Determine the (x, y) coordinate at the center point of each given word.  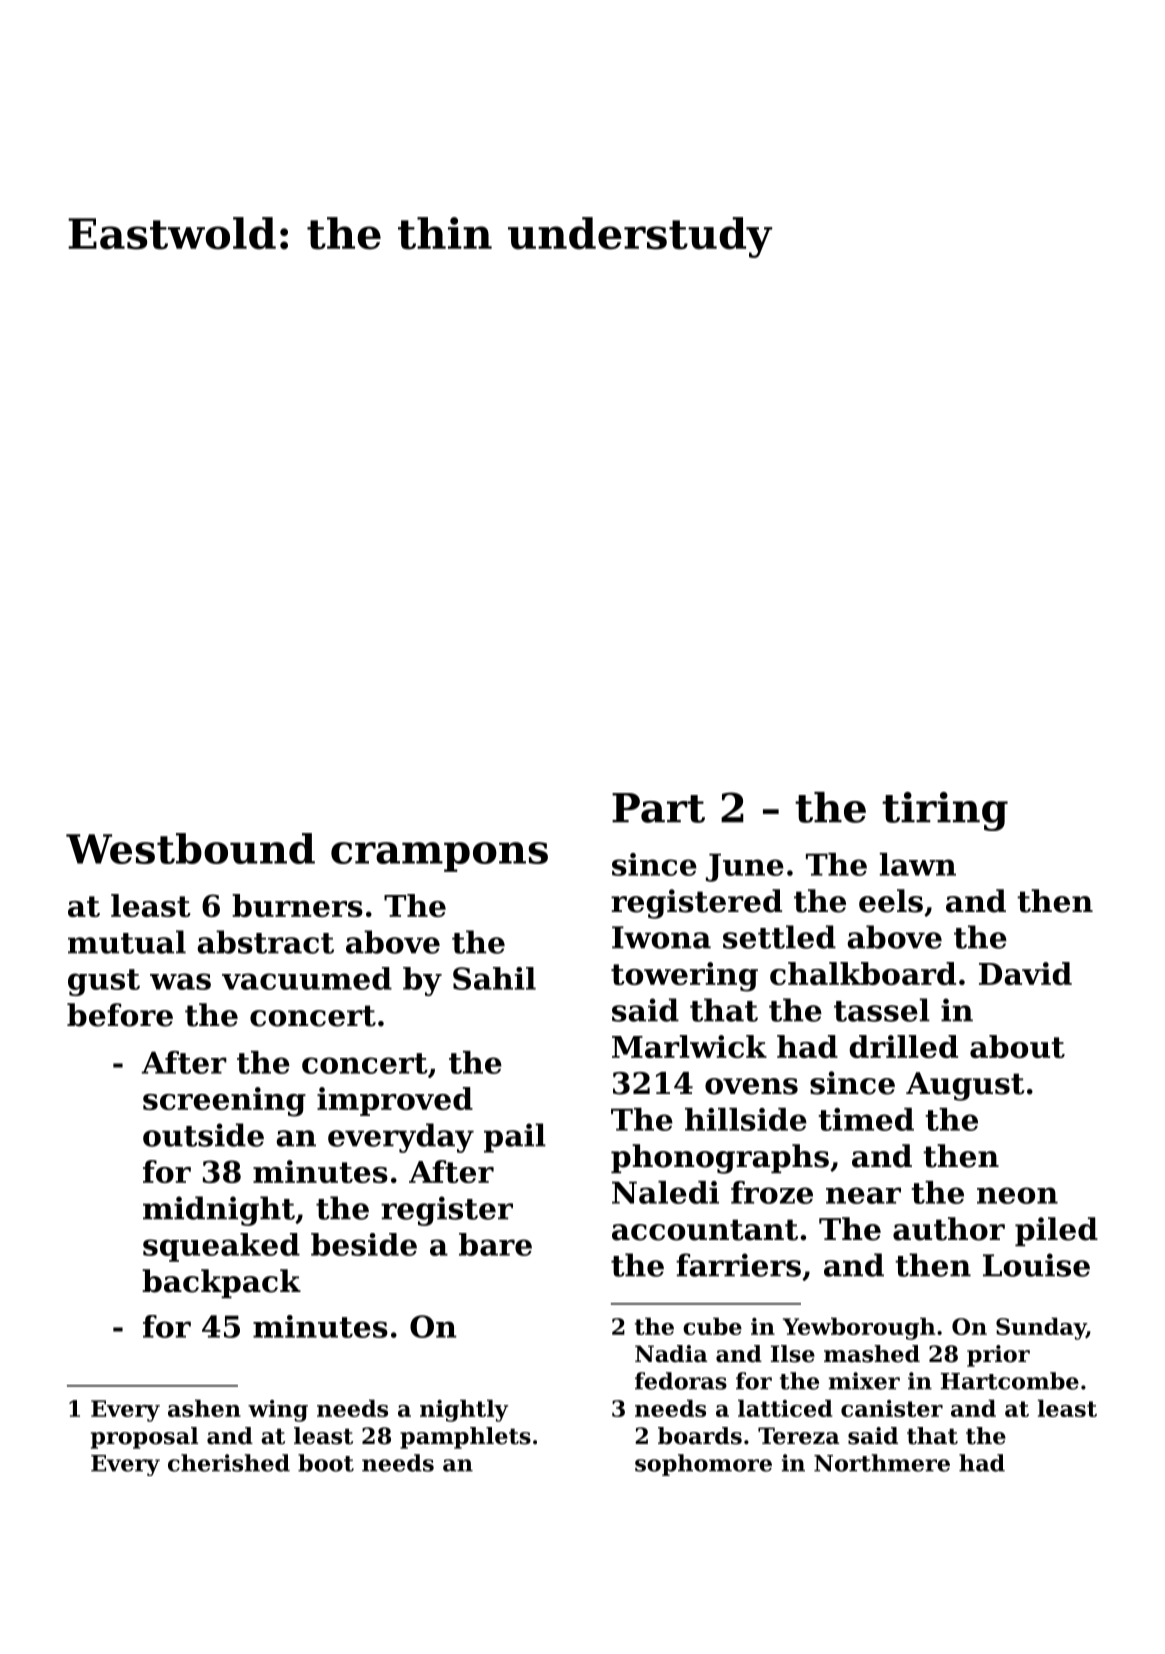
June (745, 867)
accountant (705, 1230)
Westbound (190, 848)
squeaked (221, 1247)
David (1025, 973)
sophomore (703, 1465)
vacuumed (307, 978)
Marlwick (689, 1046)
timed (866, 1119)
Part (658, 808)
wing (278, 1411)
